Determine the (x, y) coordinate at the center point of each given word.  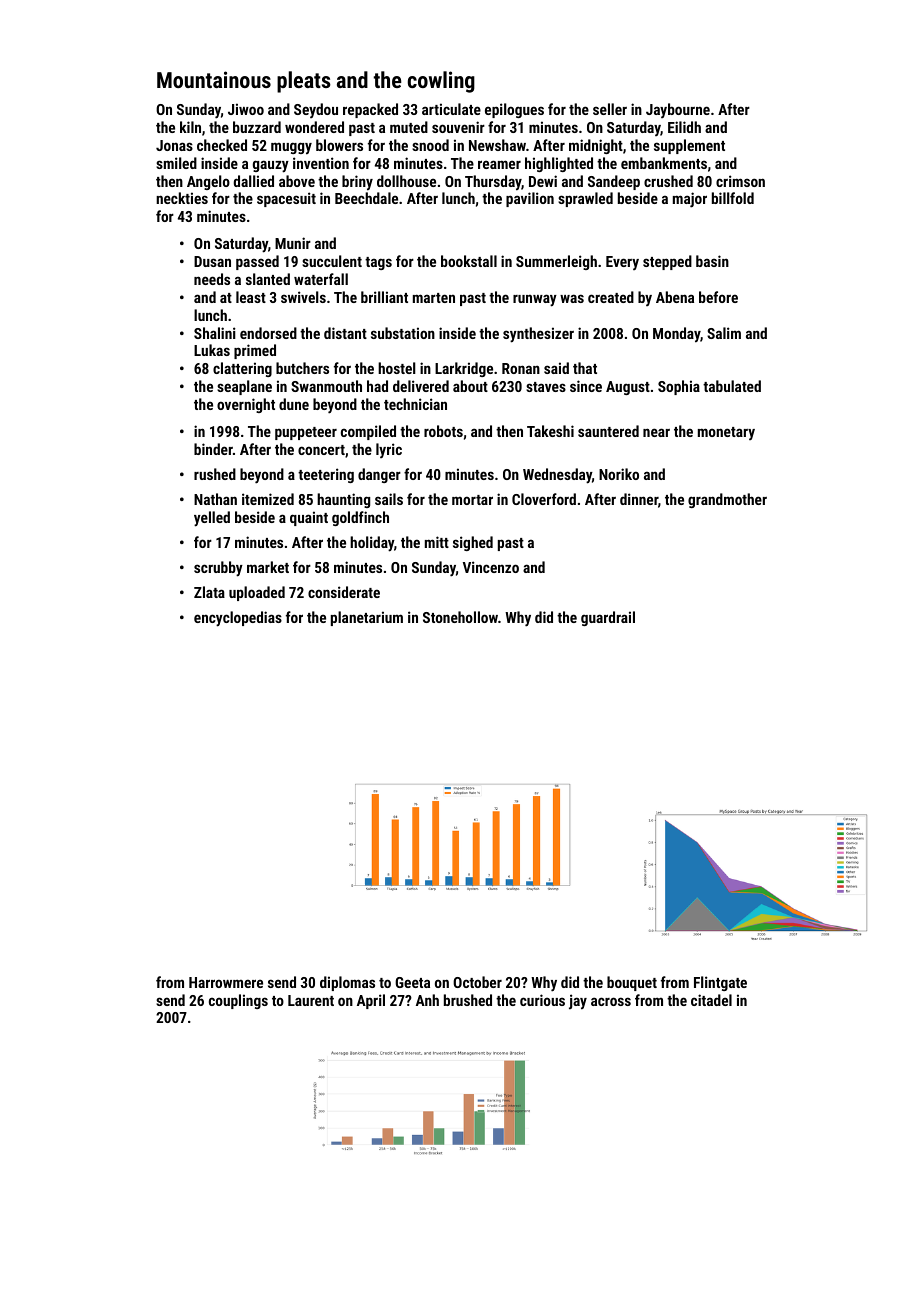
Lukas (212, 350)
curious (542, 1000)
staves (546, 387)
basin (712, 261)
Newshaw (497, 145)
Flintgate (720, 983)
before (718, 297)
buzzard (257, 127)
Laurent (311, 1000)
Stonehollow (460, 617)
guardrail (608, 618)
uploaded (257, 593)
